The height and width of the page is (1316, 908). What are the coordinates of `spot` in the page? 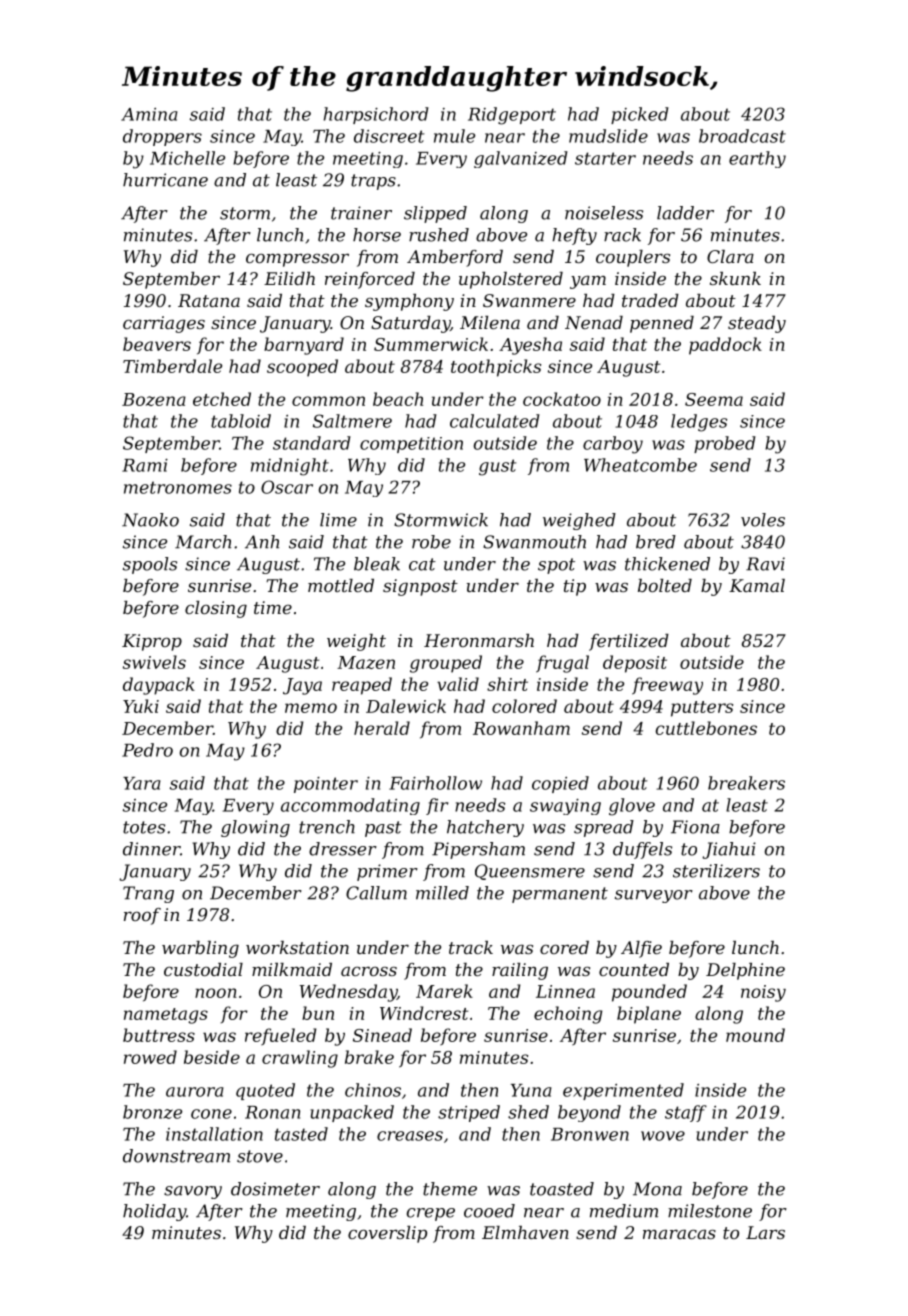 It's located at (556, 566).
